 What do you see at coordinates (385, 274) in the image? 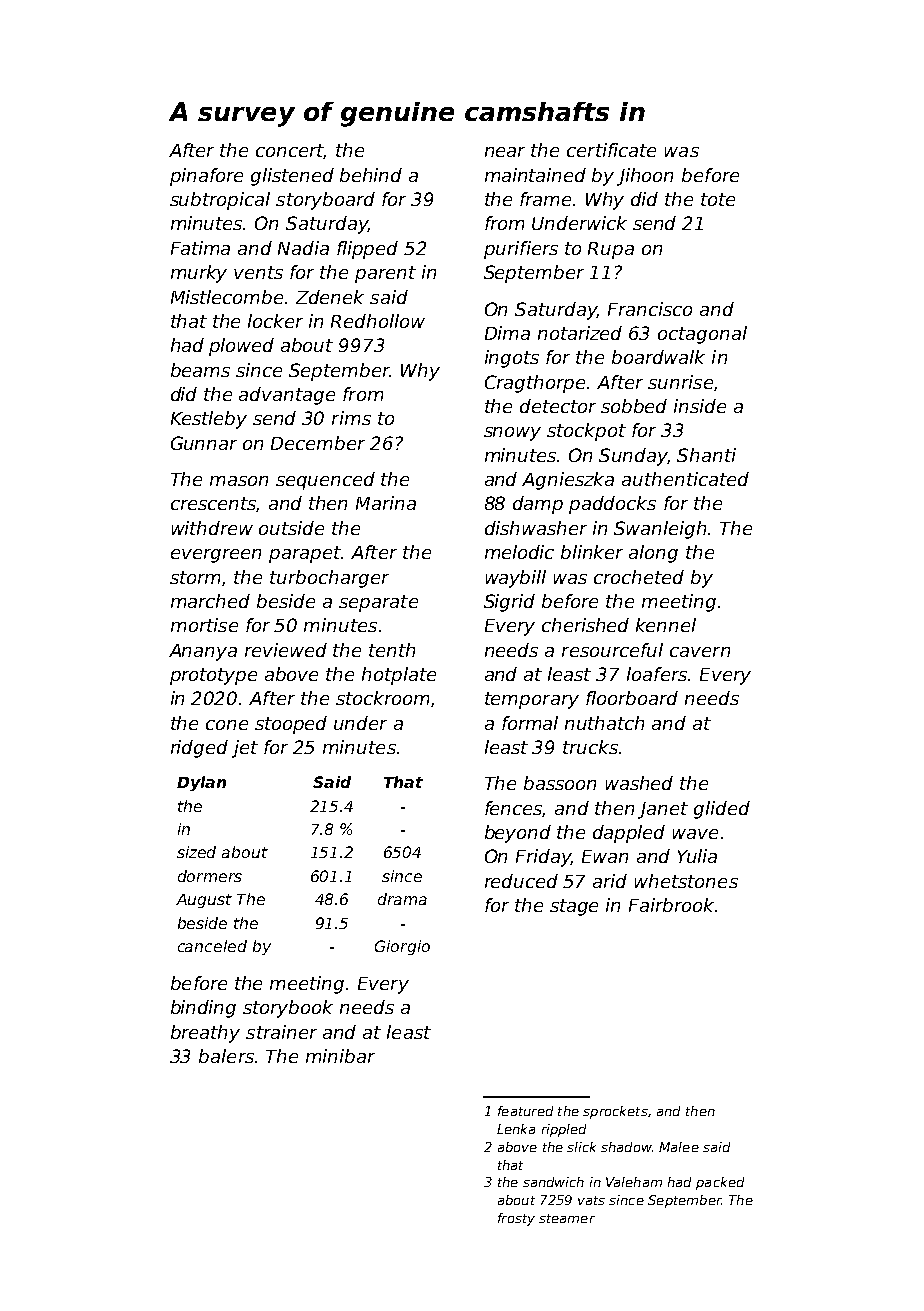
I see `parent` at bounding box center [385, 274].
